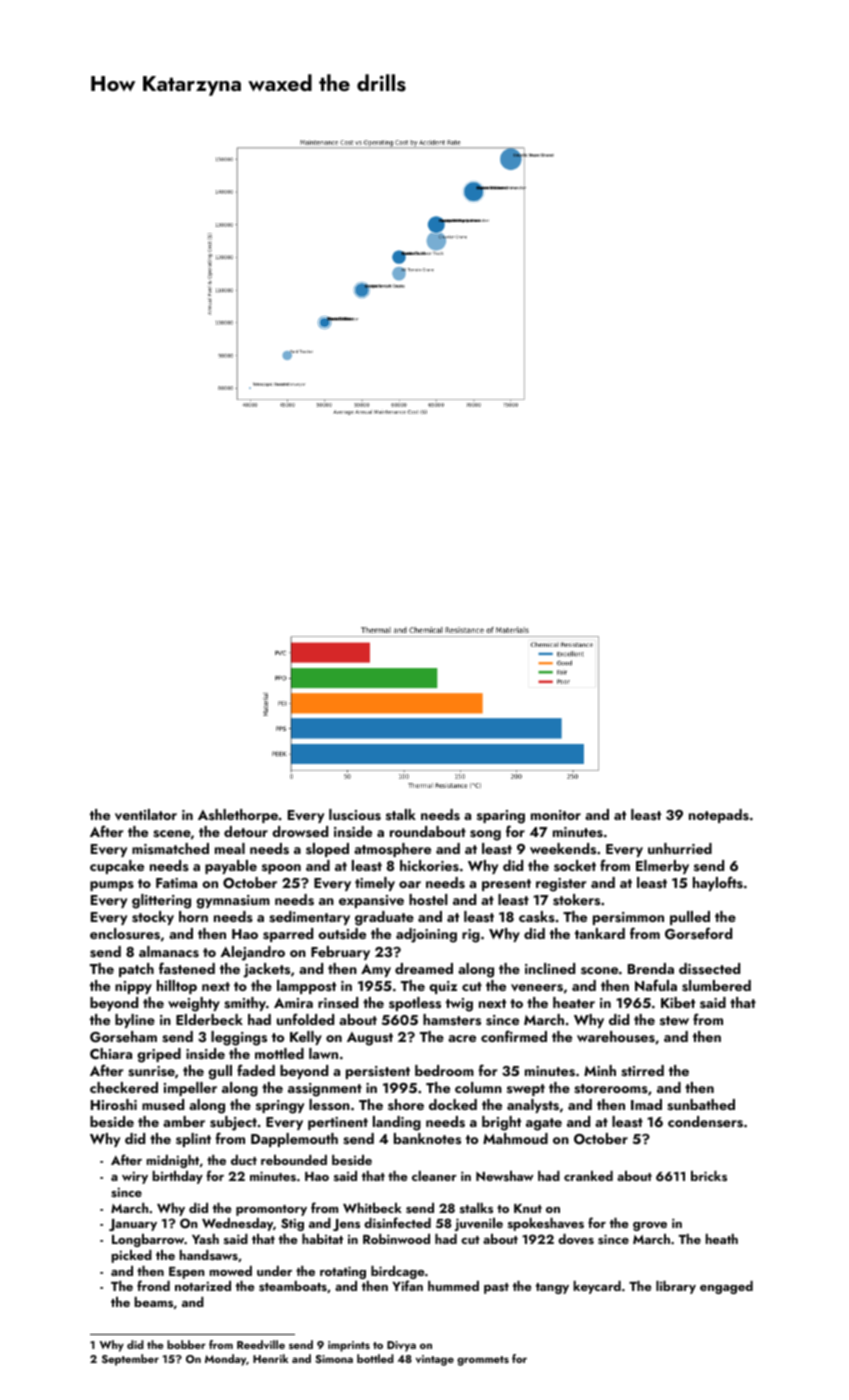 The image size is (849, 1400). What do you see at coordinates (252, 953) in the screenshot?
I see `Alejandro` at bounding box center [252, 953].
